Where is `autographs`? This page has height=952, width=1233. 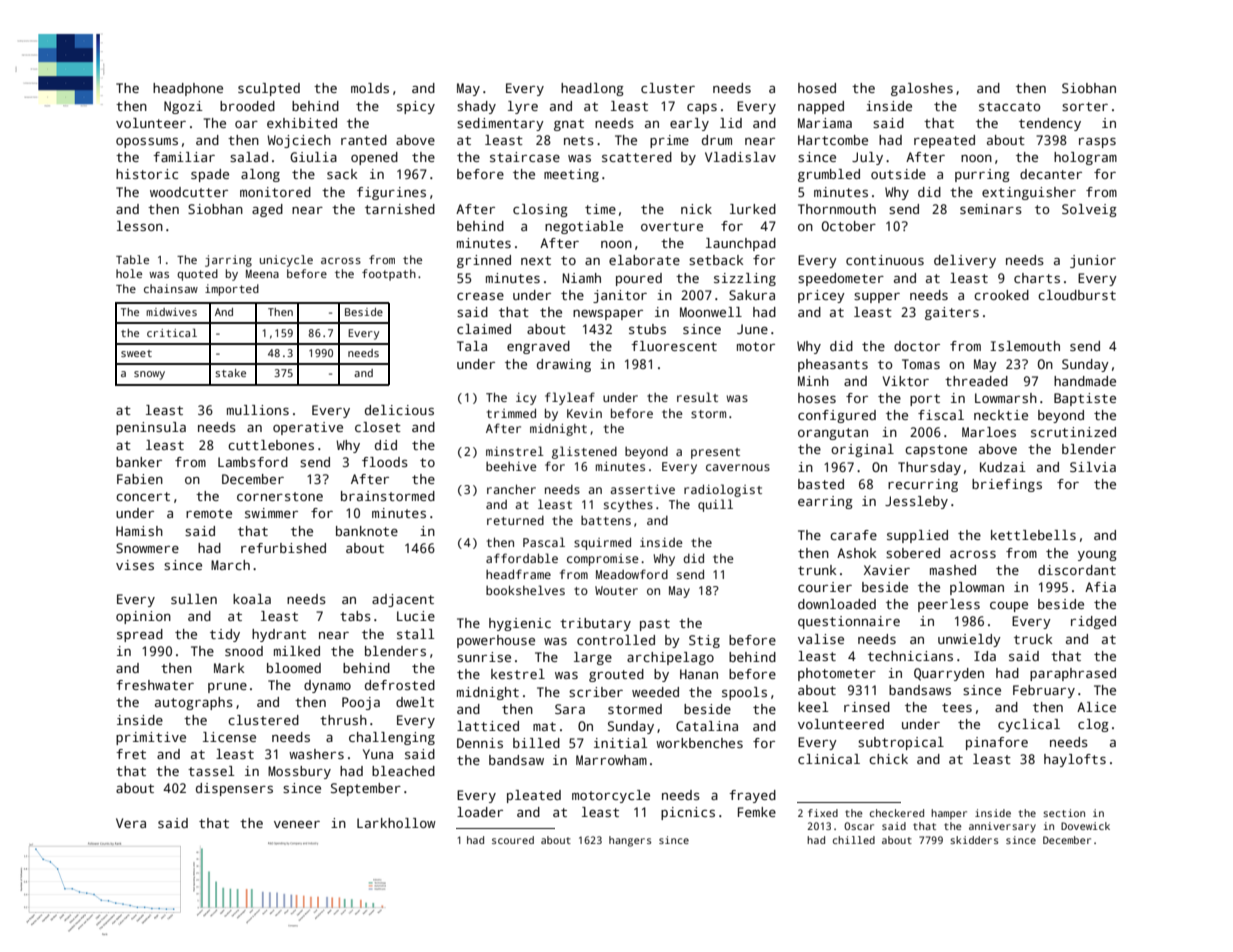
autographs is located at coordinates (194, 703).
